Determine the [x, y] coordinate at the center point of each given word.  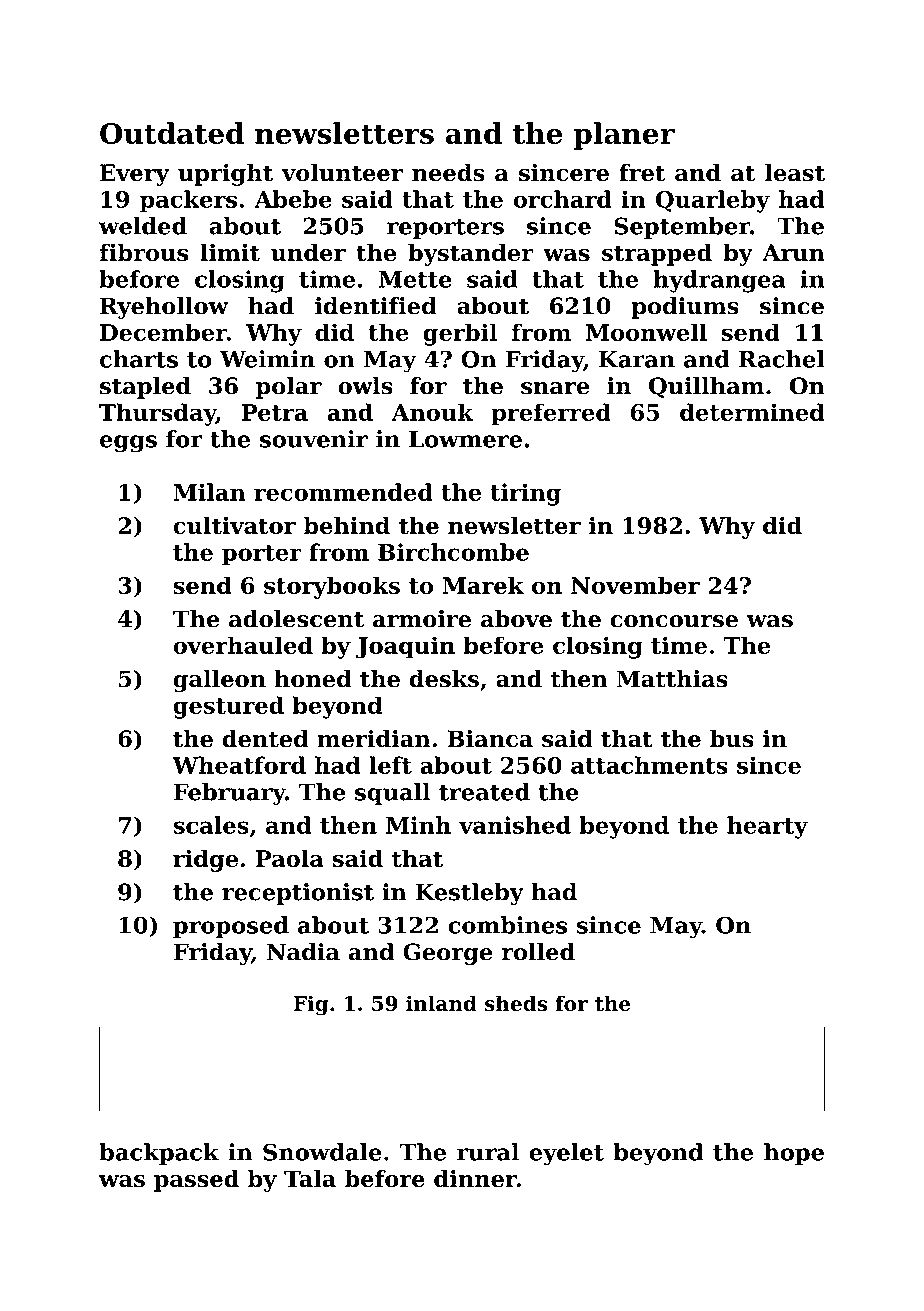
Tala [310, 1179]
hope [794, 1154]
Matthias [672, 679]
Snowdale [322, 1152]
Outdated [172, 133]
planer [624, 136]
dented [265, 739]
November [635, 585]
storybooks [332, 587]
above [516, 619]
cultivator [234, 525]
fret [642, 173]
